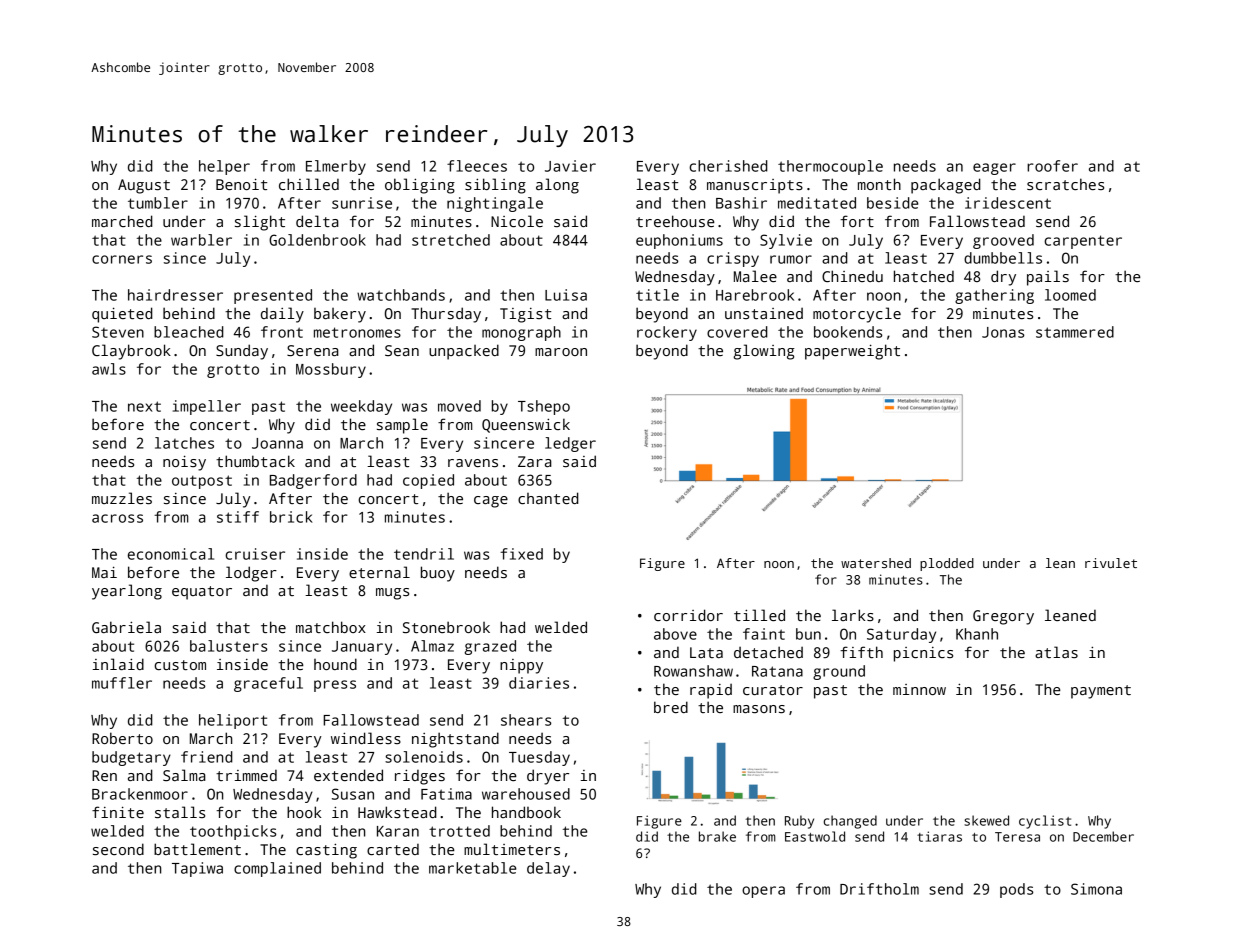  What do you see at coordinates (126, 627) in the page?
I see `Gabriela` at bounding box center [126, 627].
